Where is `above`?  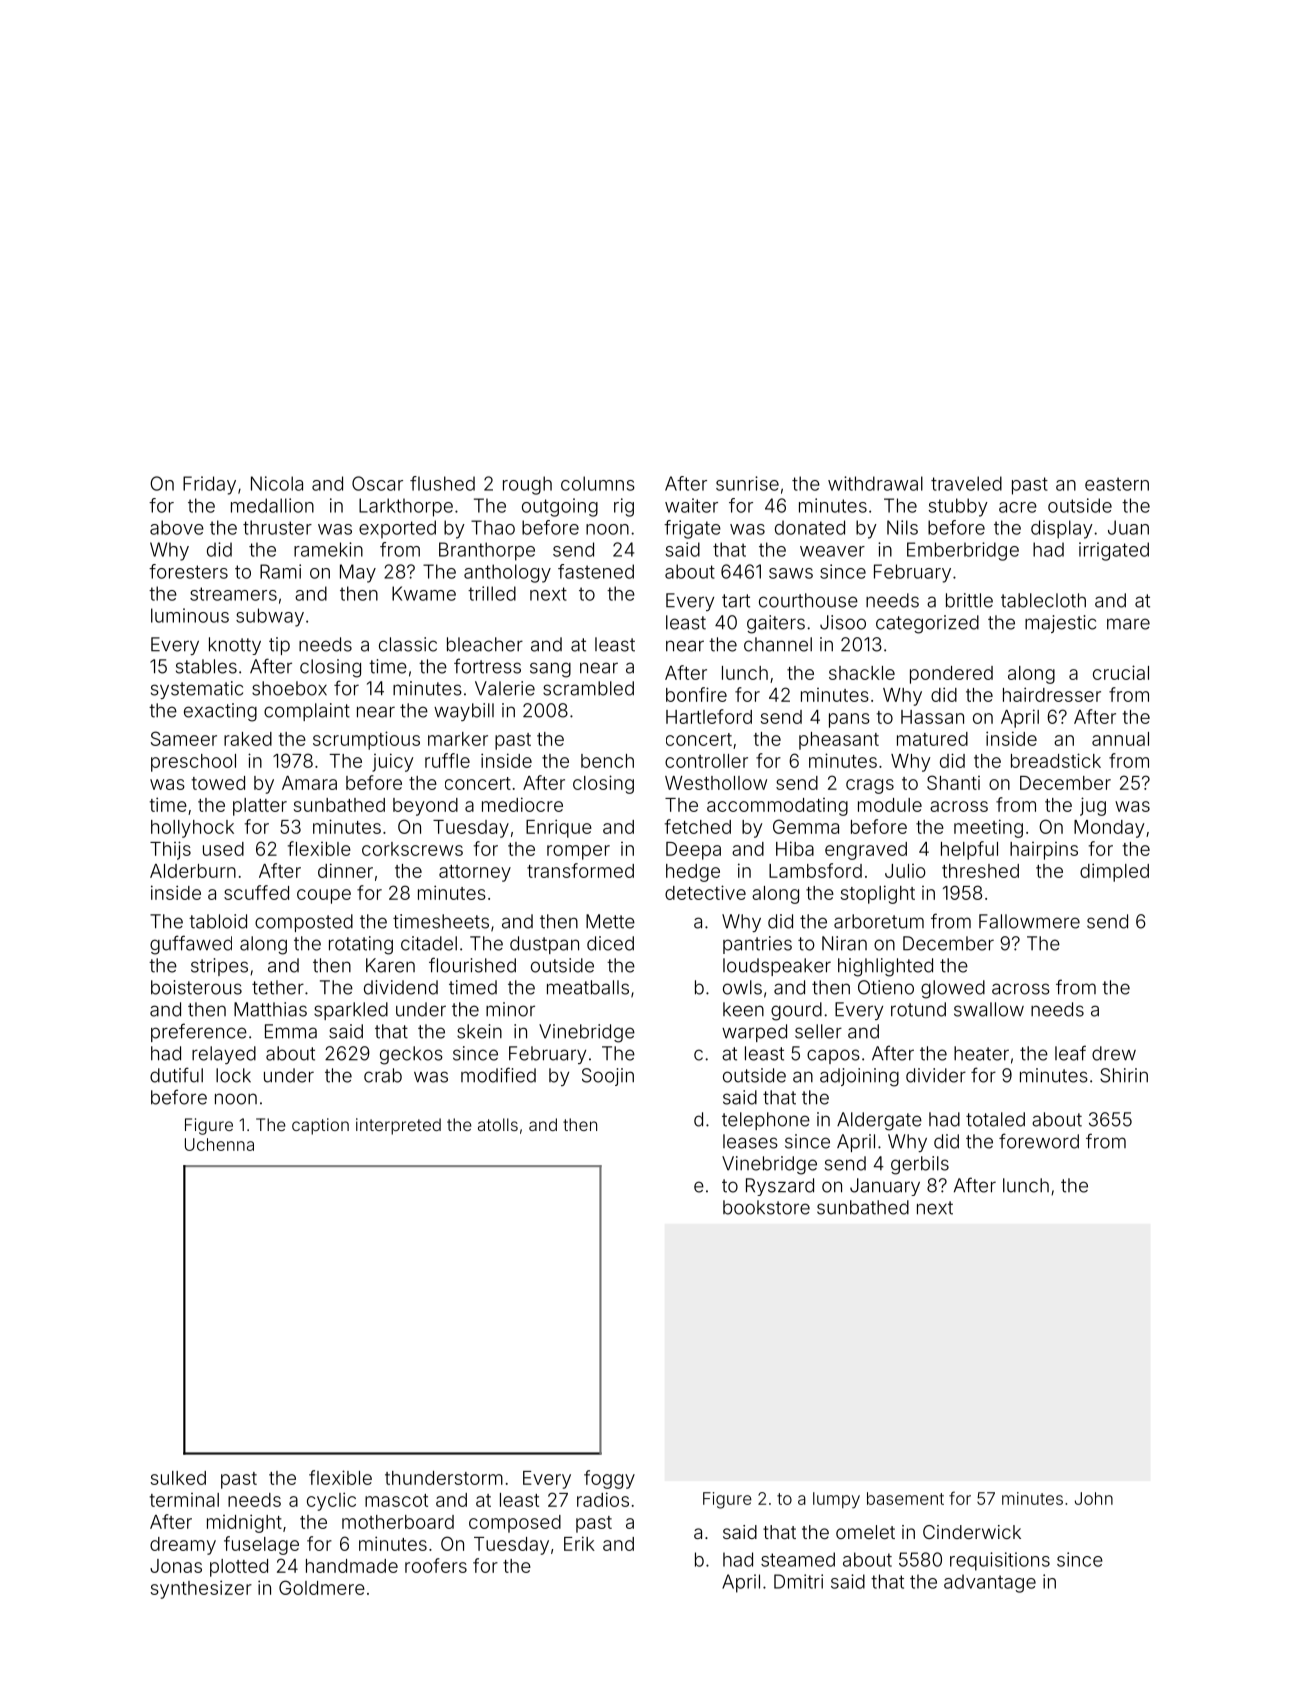 above is located at coordinates (177, 527).
